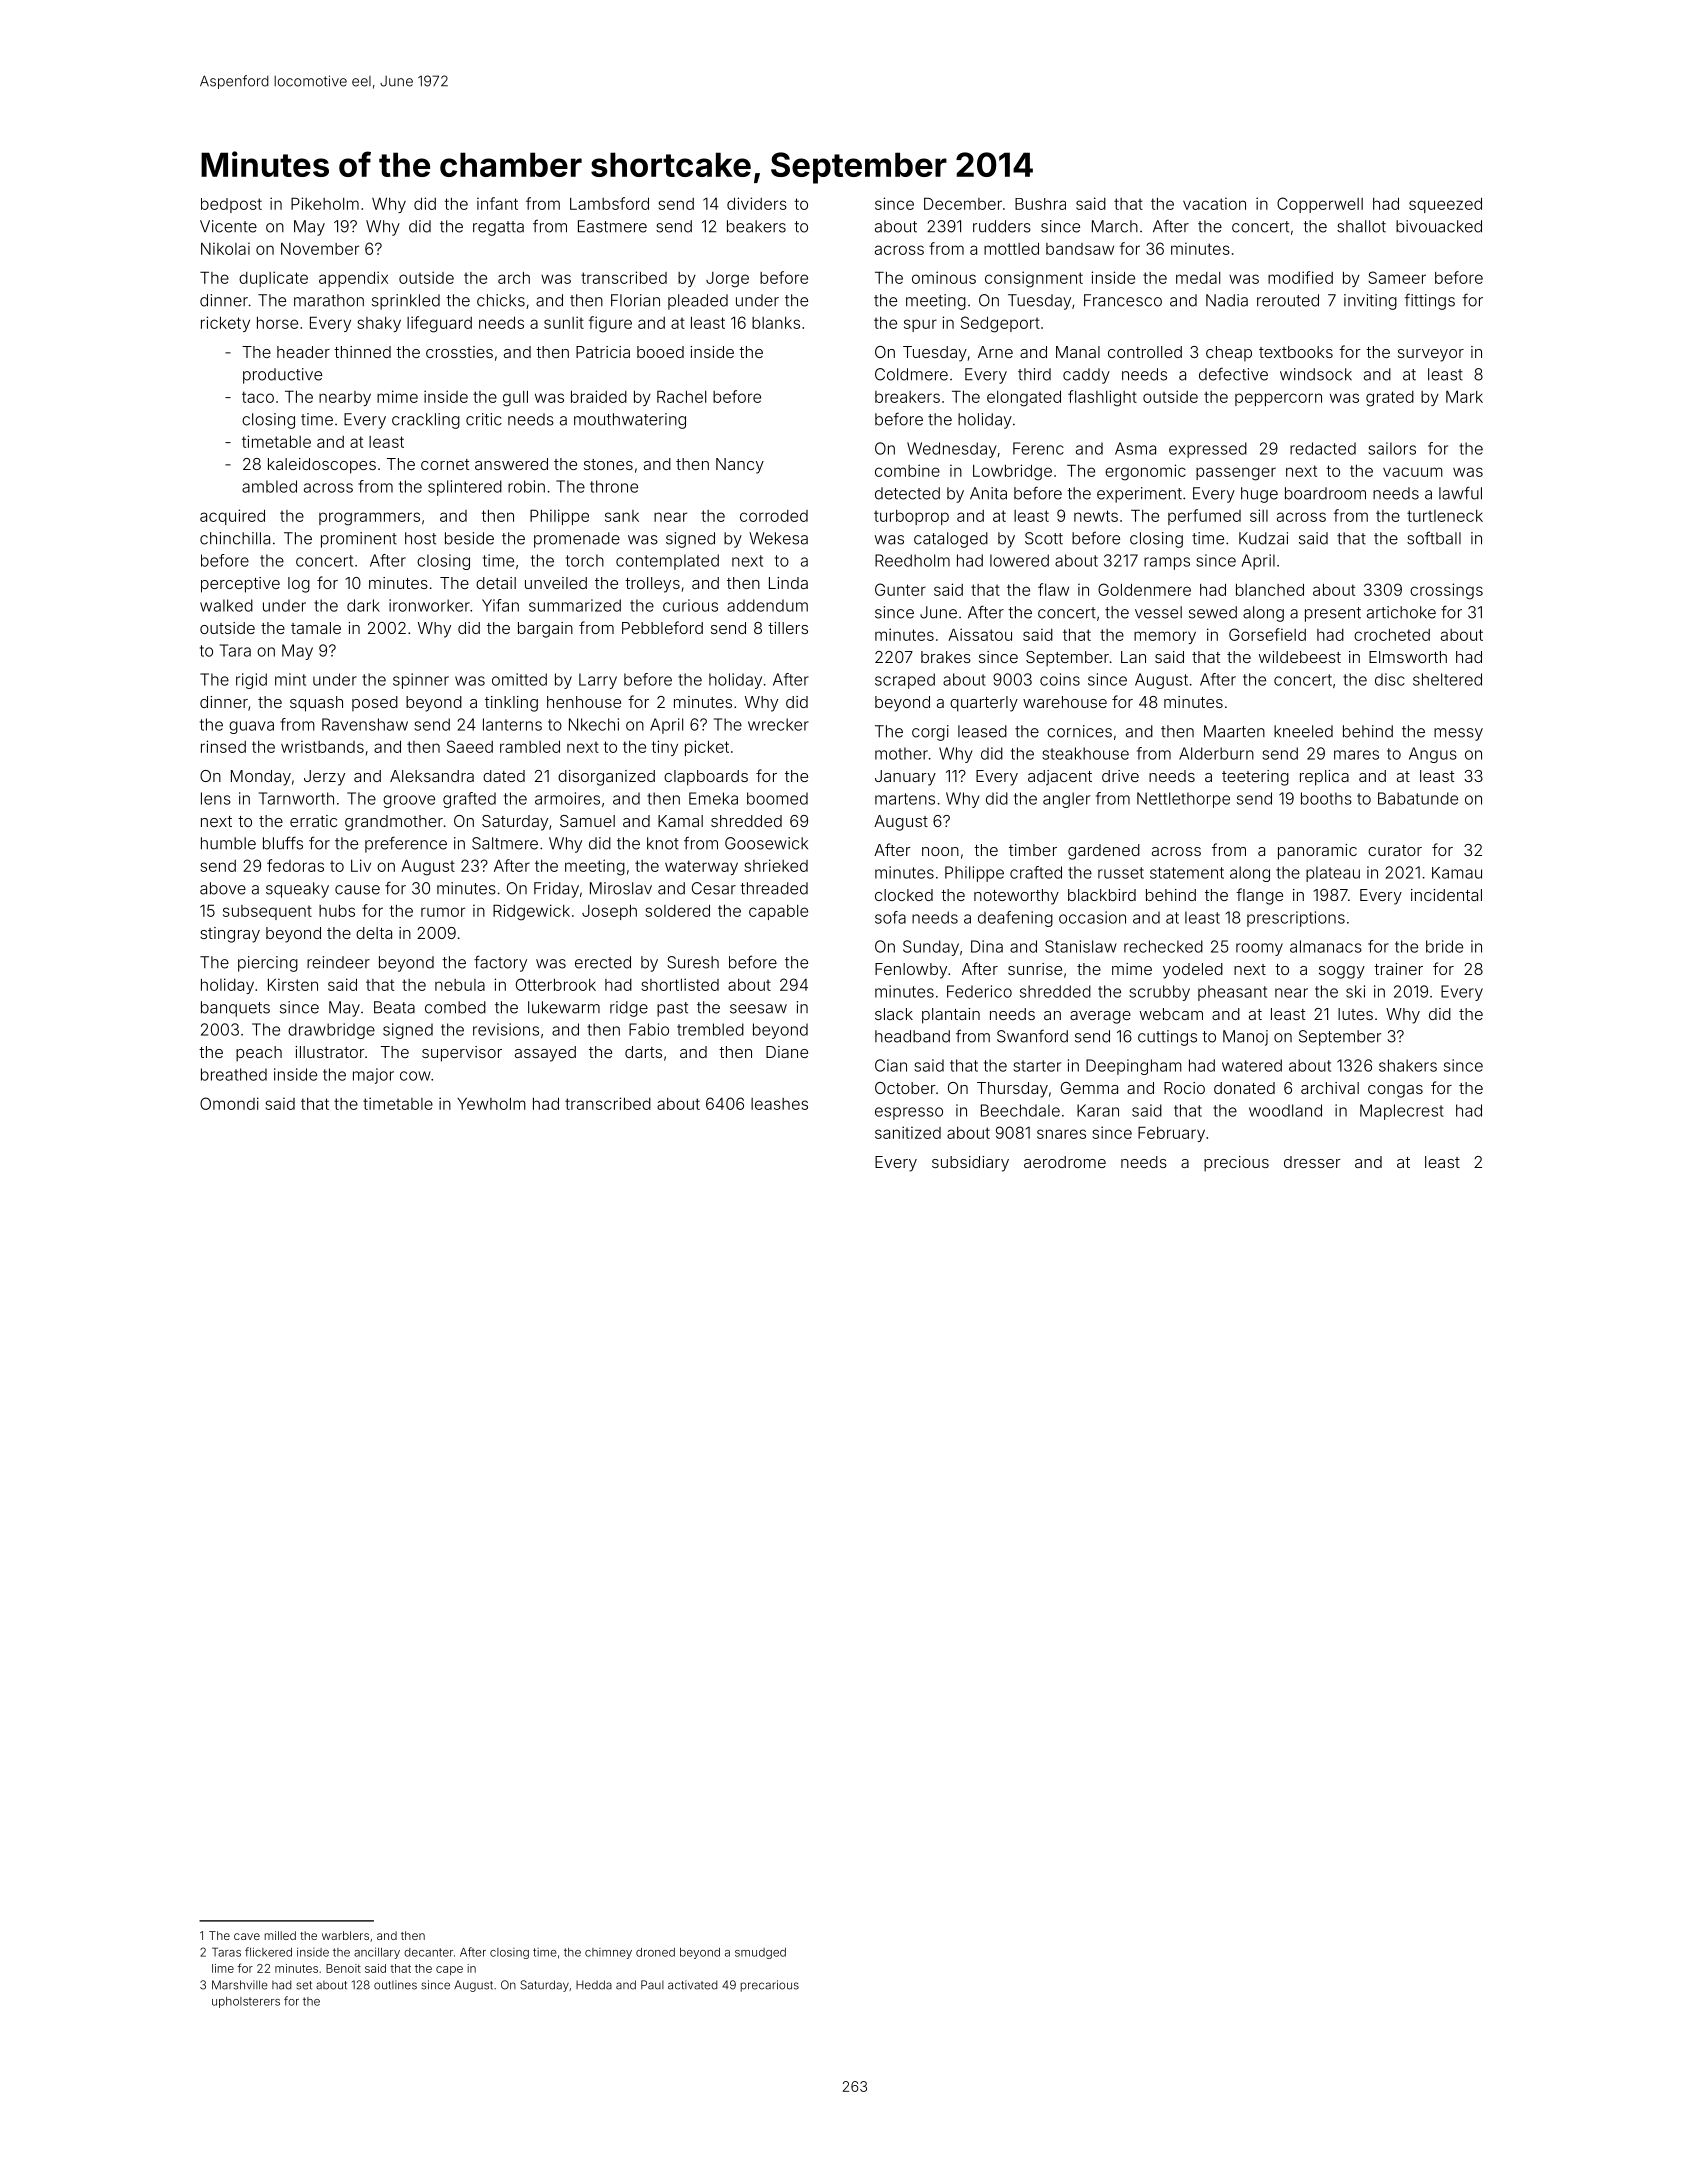  I want to click on smudged, so click(760, 1953).
